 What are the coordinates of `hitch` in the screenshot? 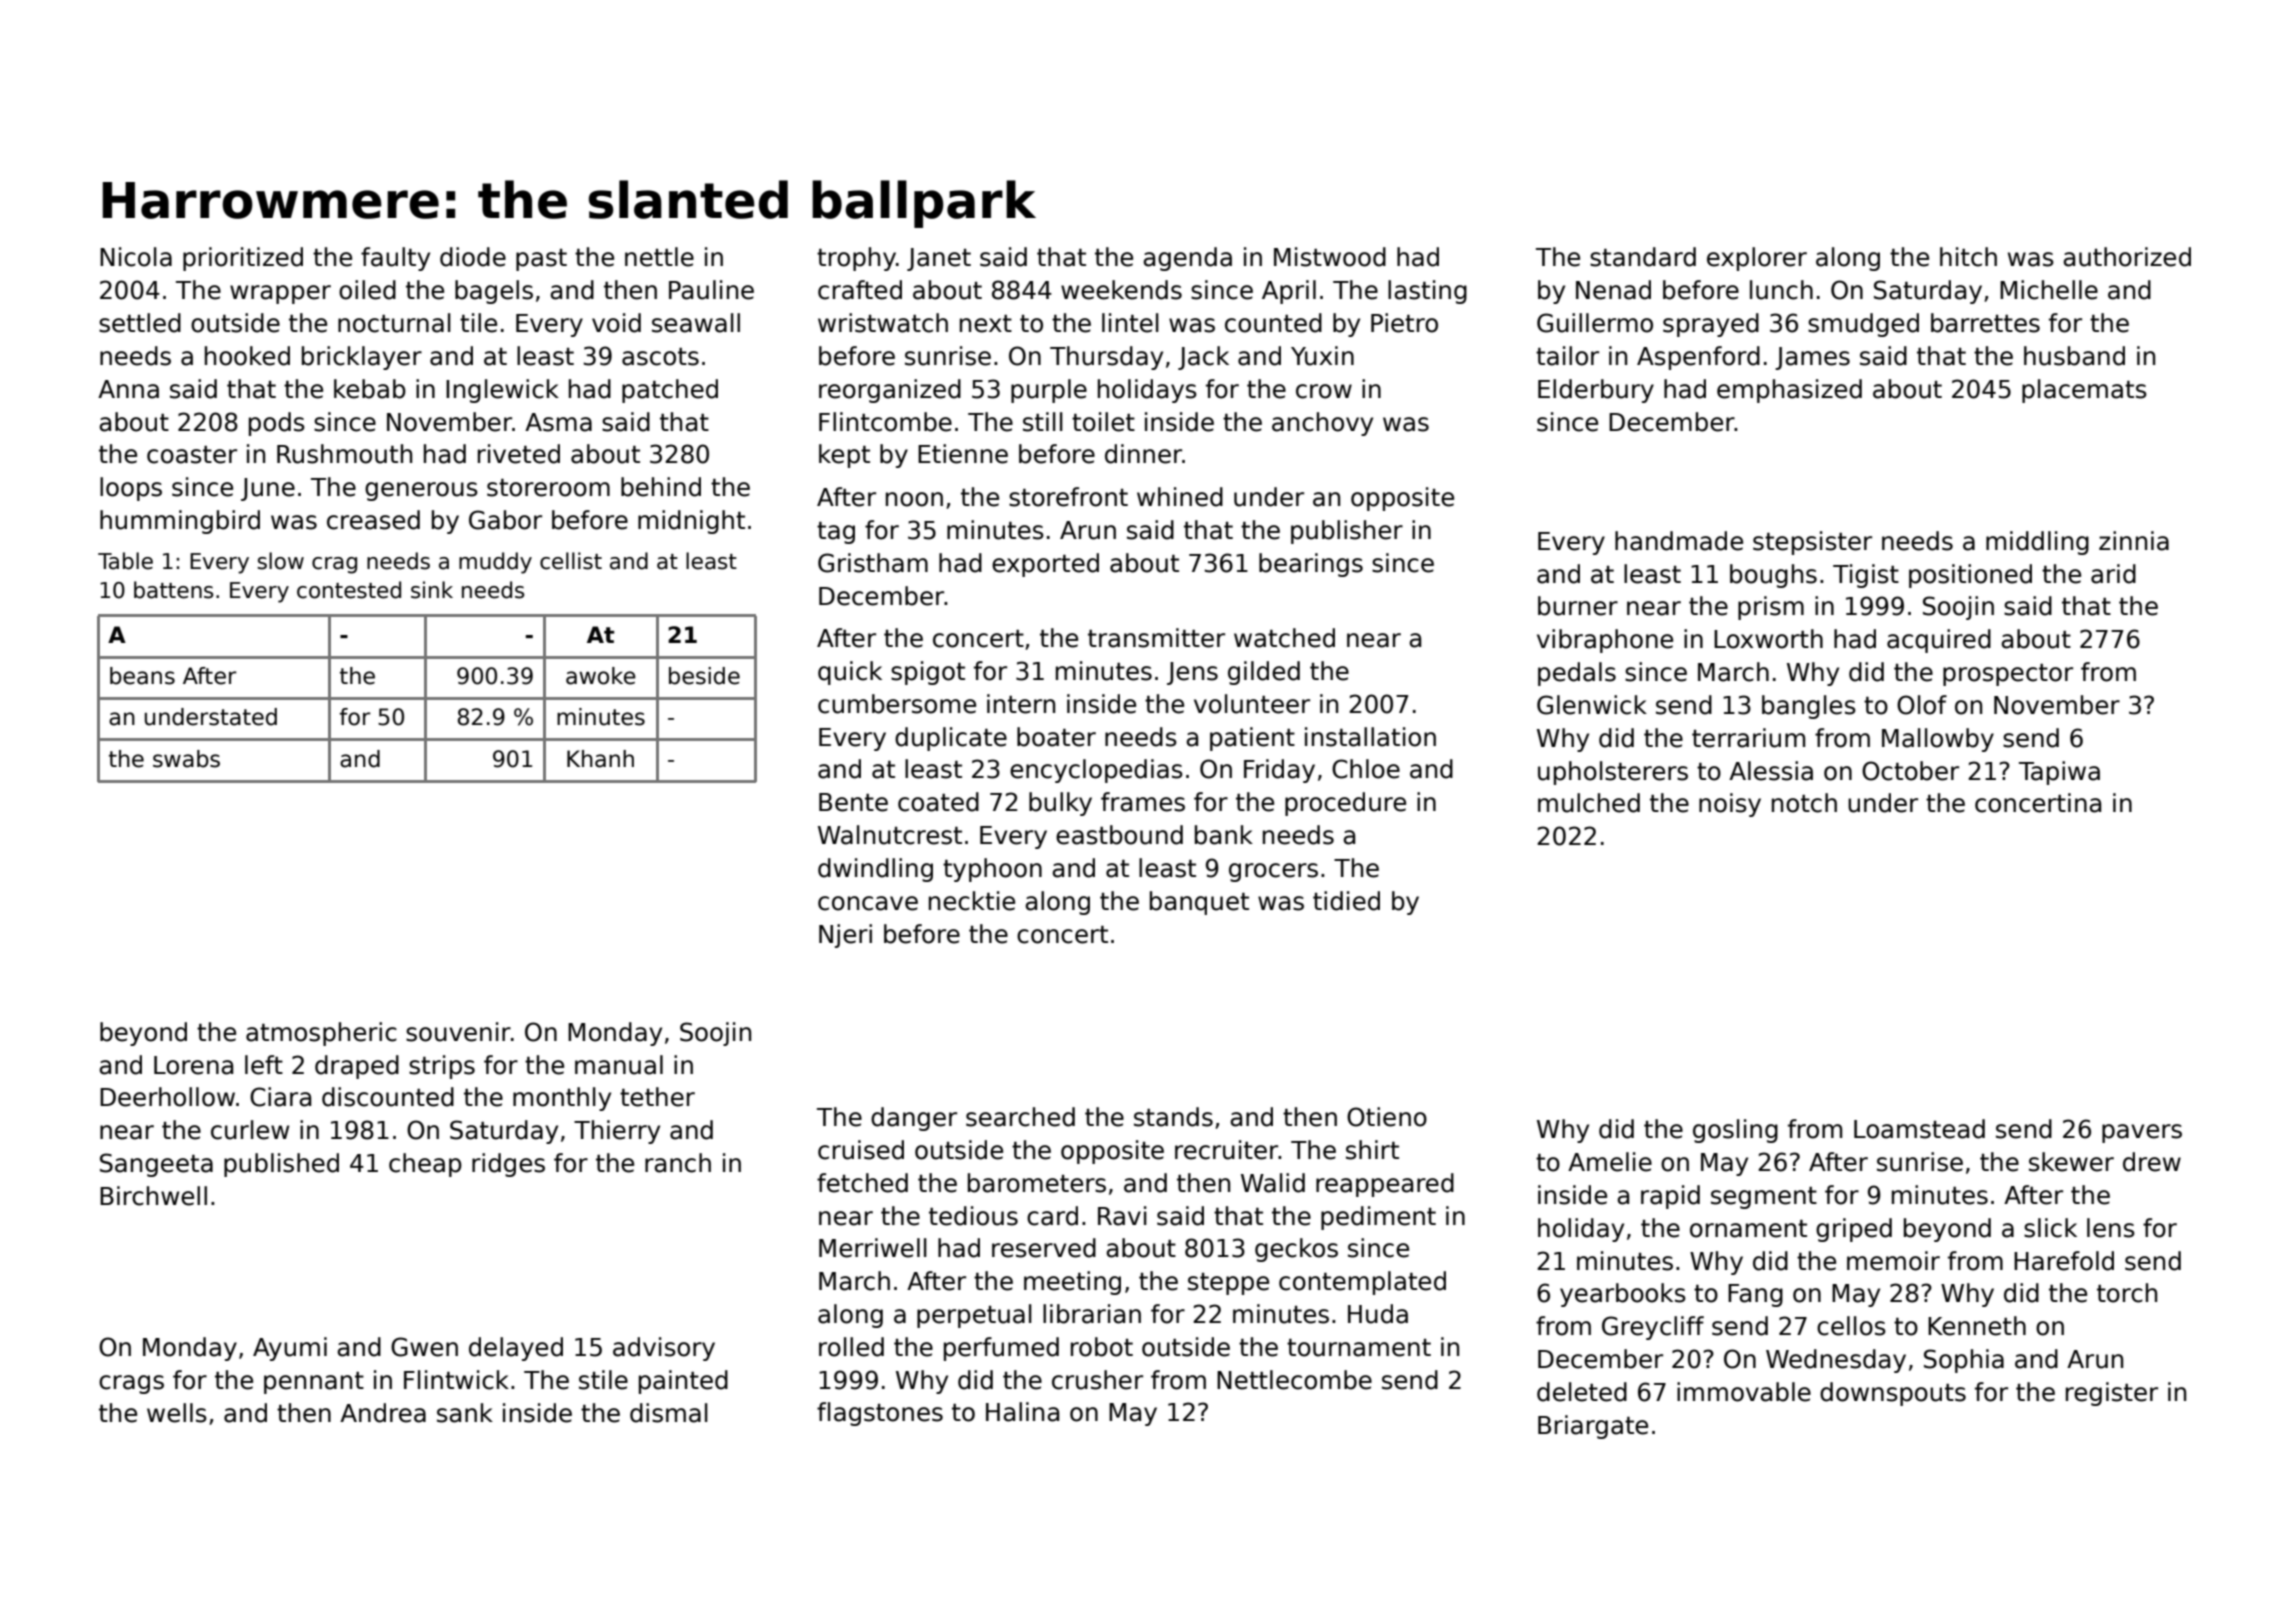 It's located at (1968, 257).
